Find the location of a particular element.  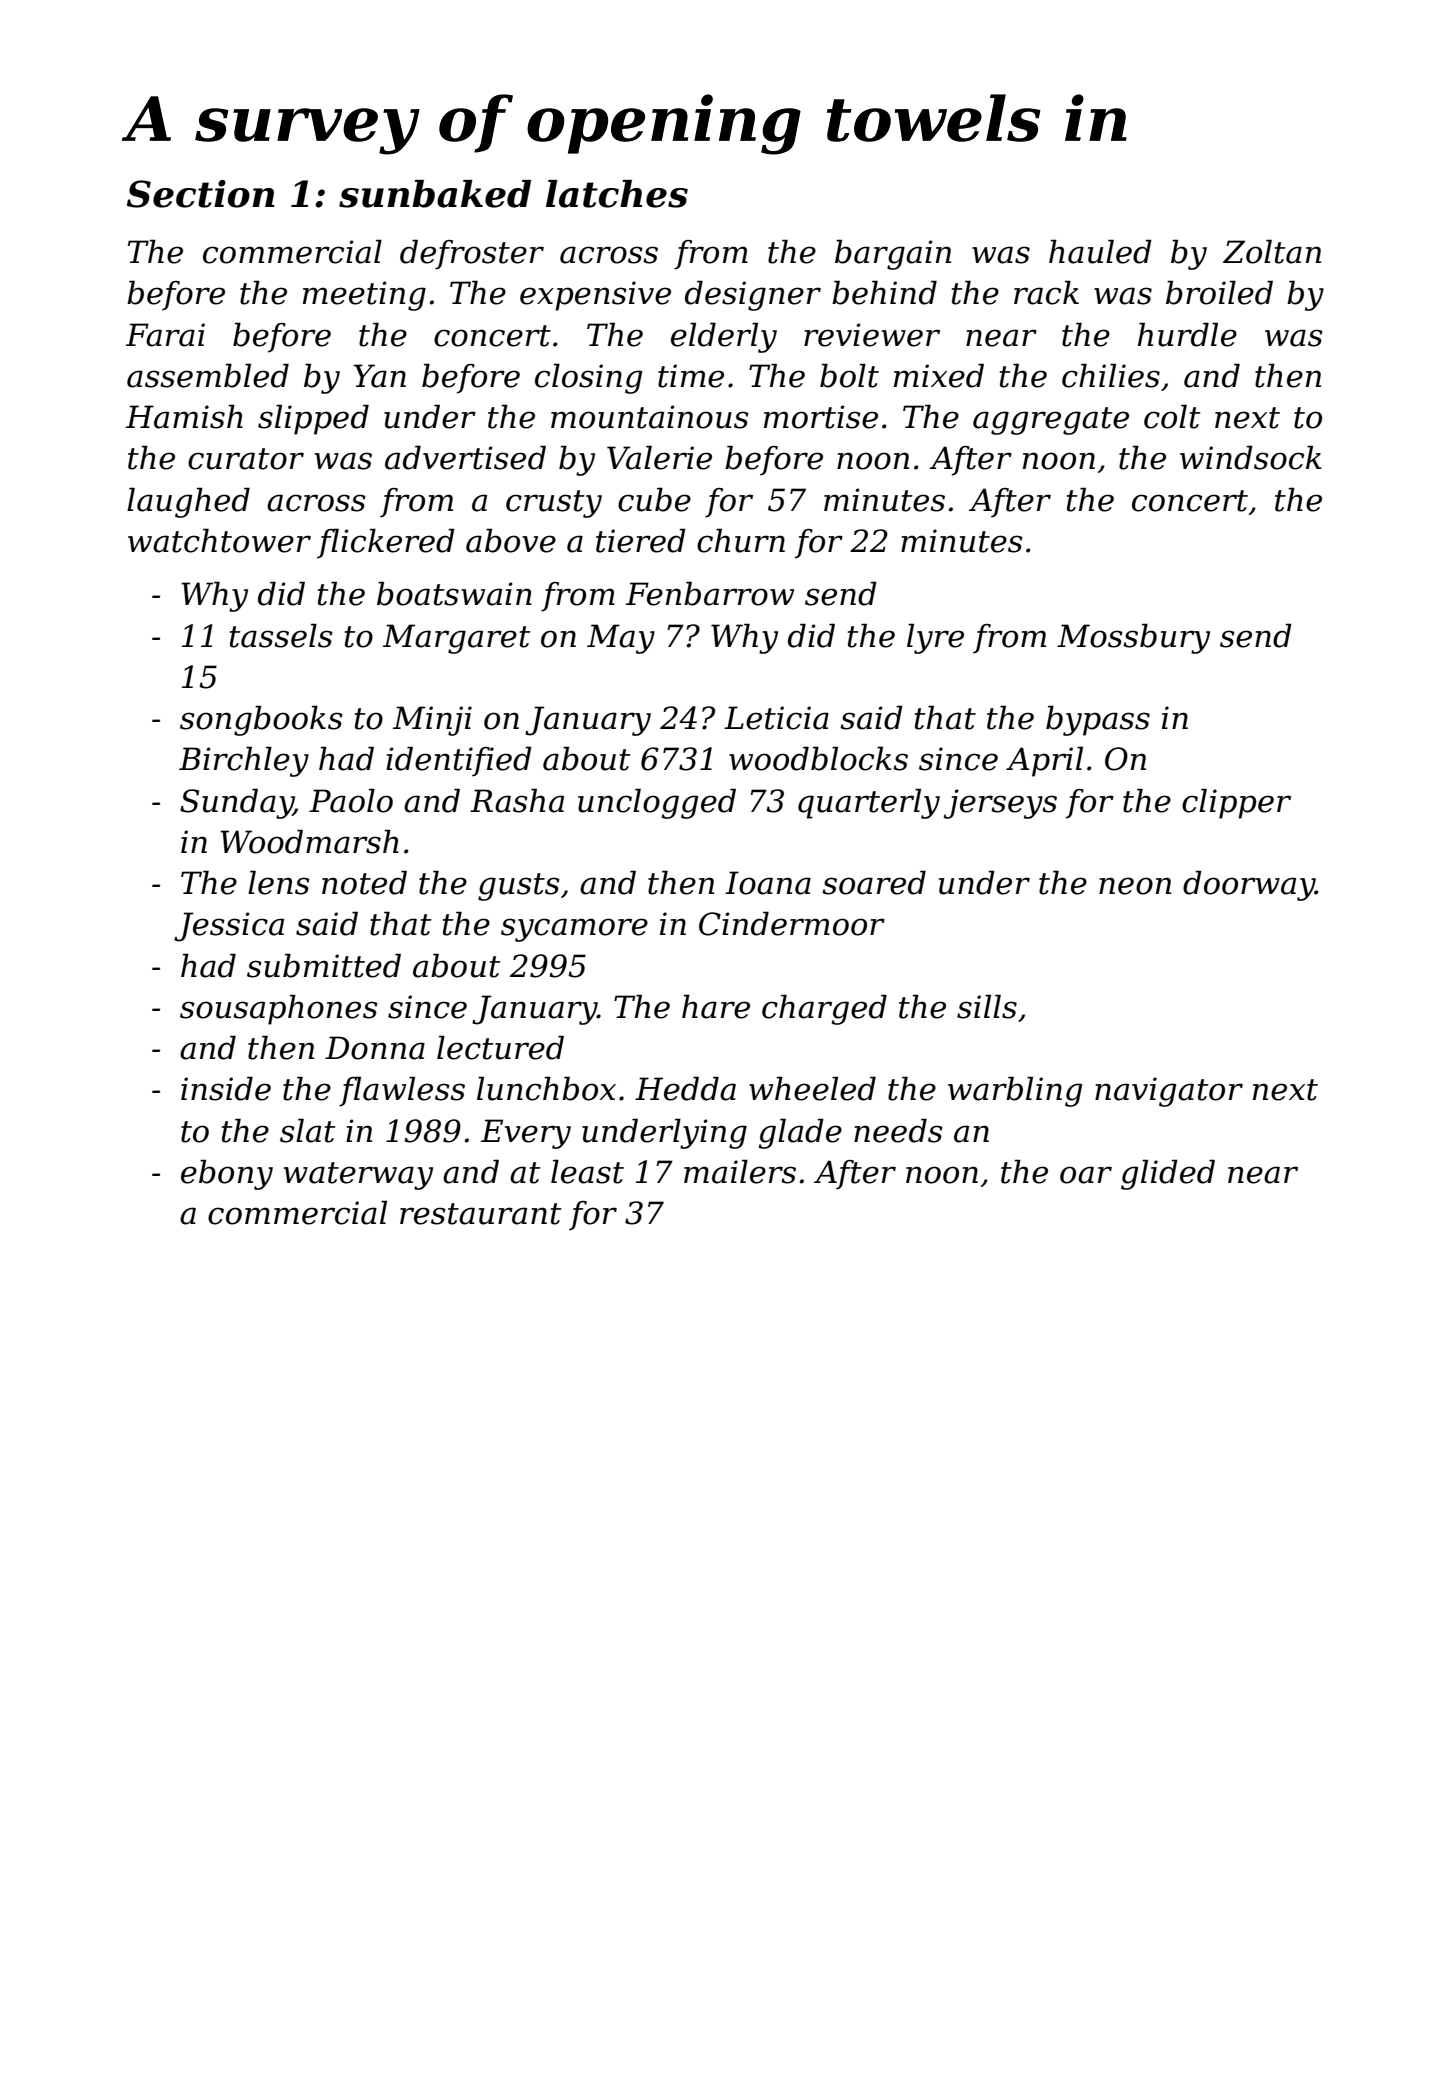

latches is located at coordinates (617, 194).
